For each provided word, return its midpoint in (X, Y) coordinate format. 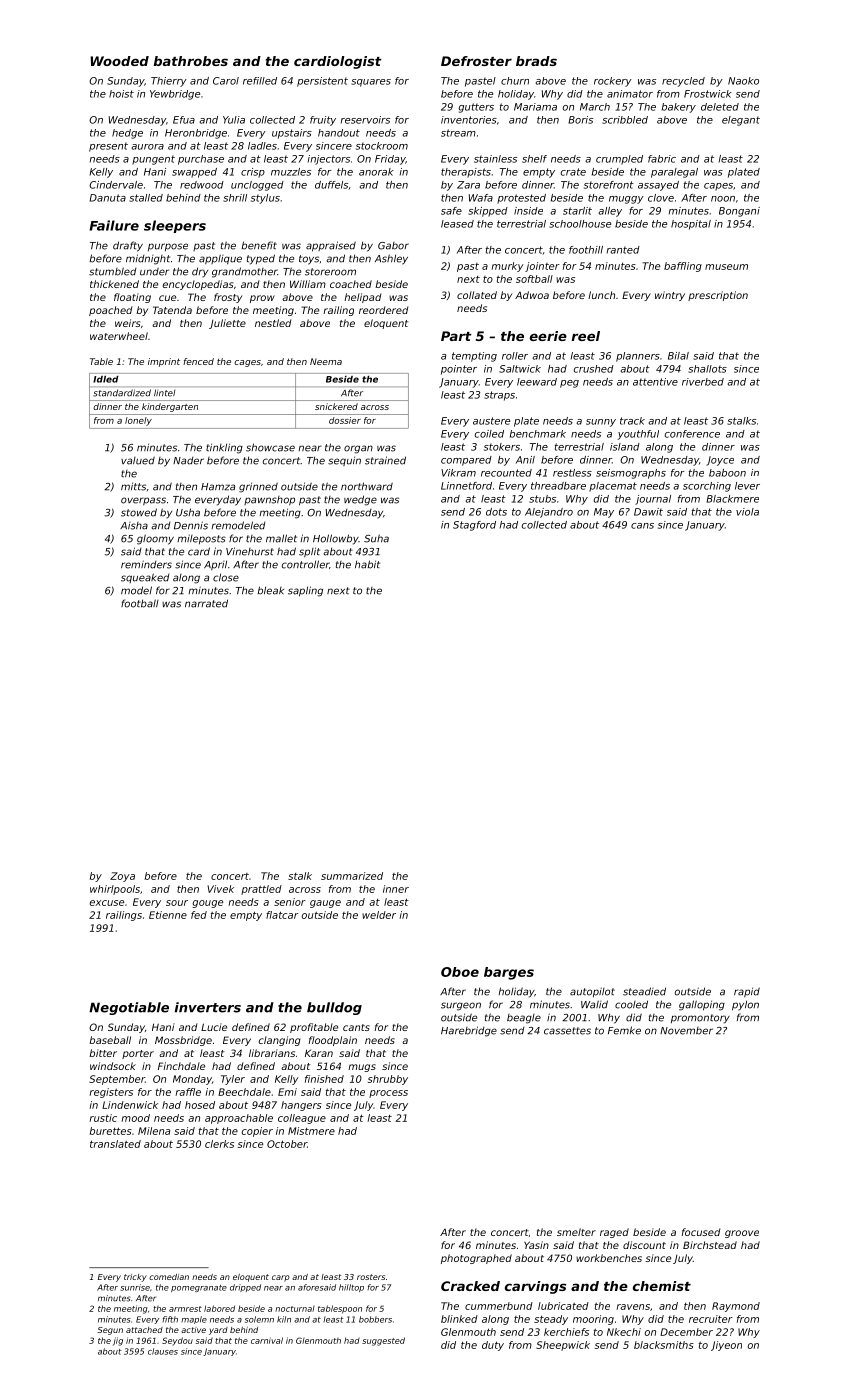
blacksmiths (664, 1345)
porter (138, 1054)
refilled (260, 81)
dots (496, 512)
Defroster (476, 61)
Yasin (536, 1245)
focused (701, 1232)
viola (747, 512)
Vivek (220, 889)
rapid (747, 992)
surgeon (461, 1006)
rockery (613, 82)
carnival (267, 1340)
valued (138, 460)
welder (379, 915)
